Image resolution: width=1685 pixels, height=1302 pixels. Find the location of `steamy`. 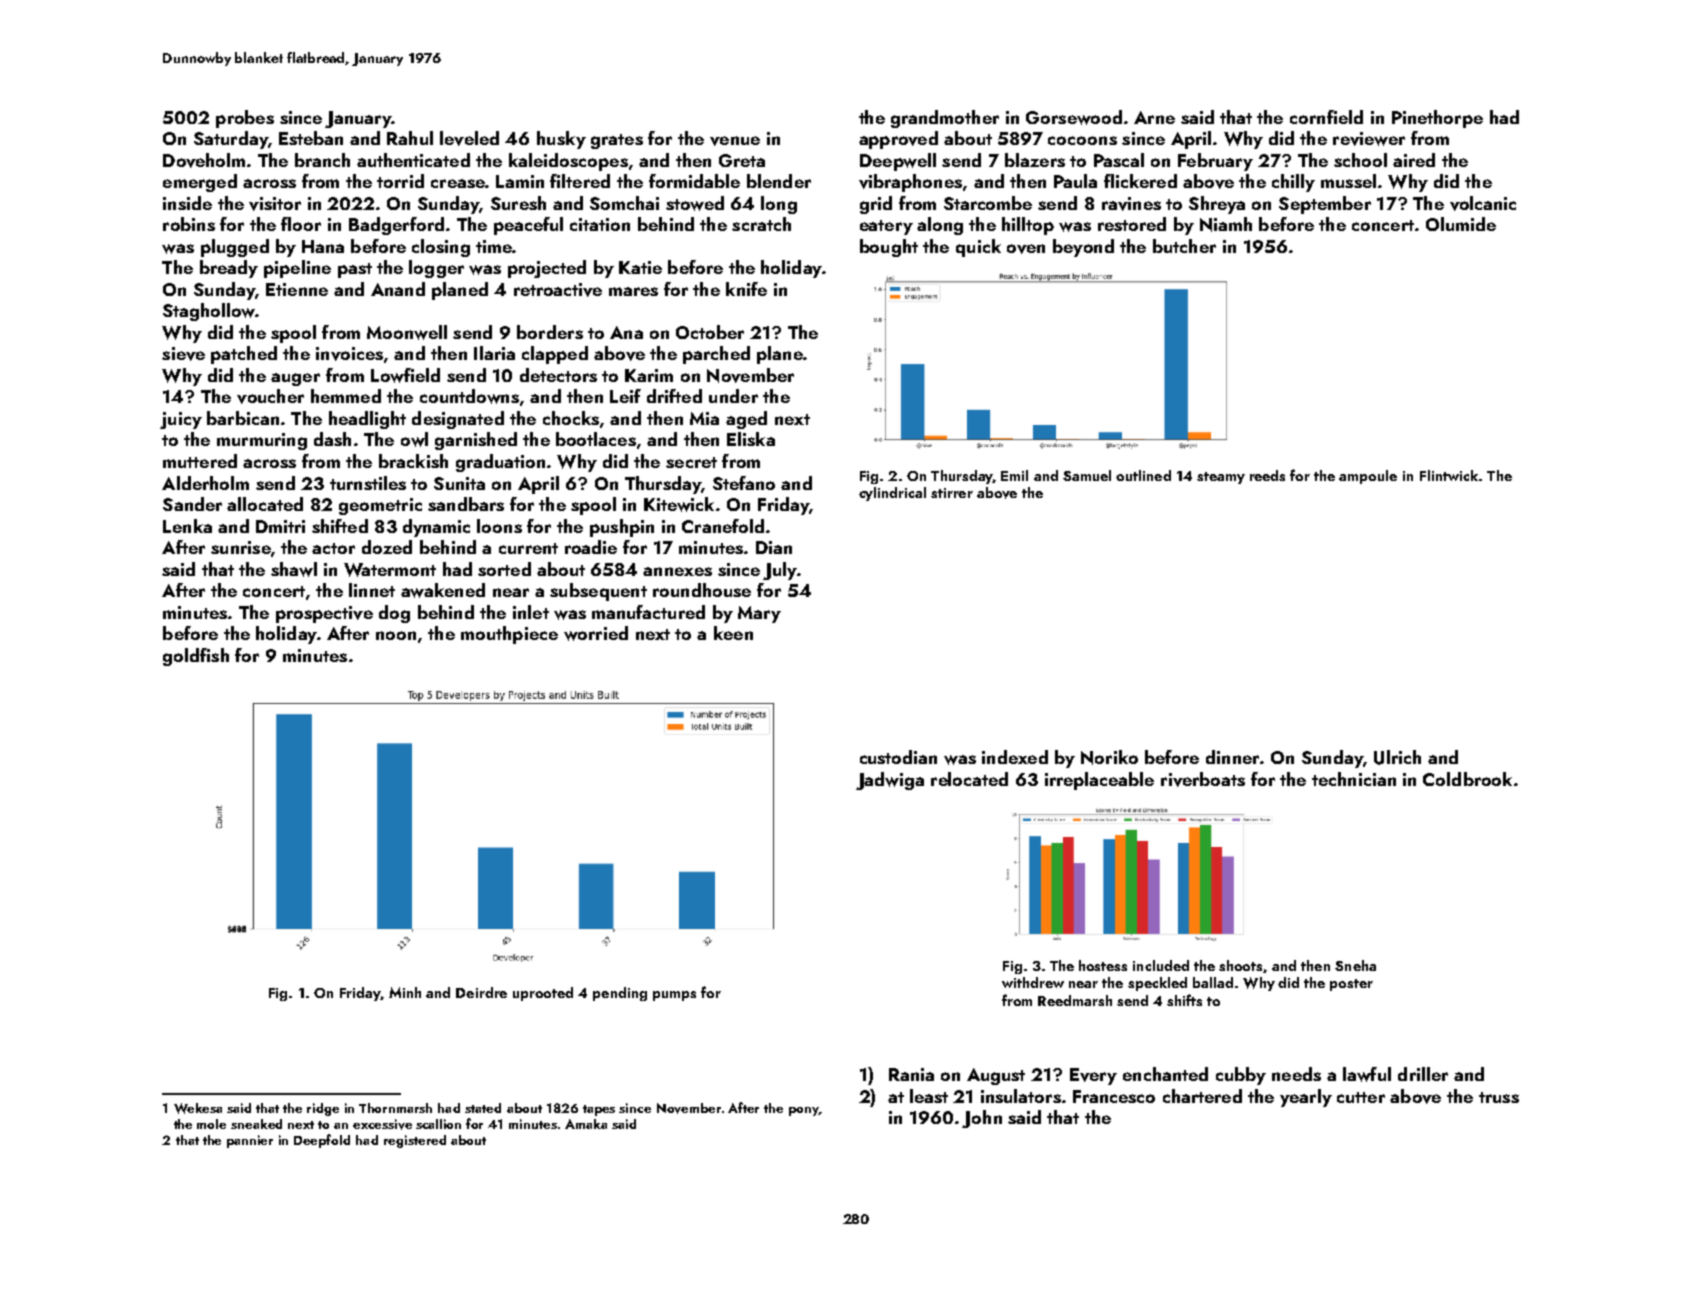

steamy is located at coordinates (1221, 478).
